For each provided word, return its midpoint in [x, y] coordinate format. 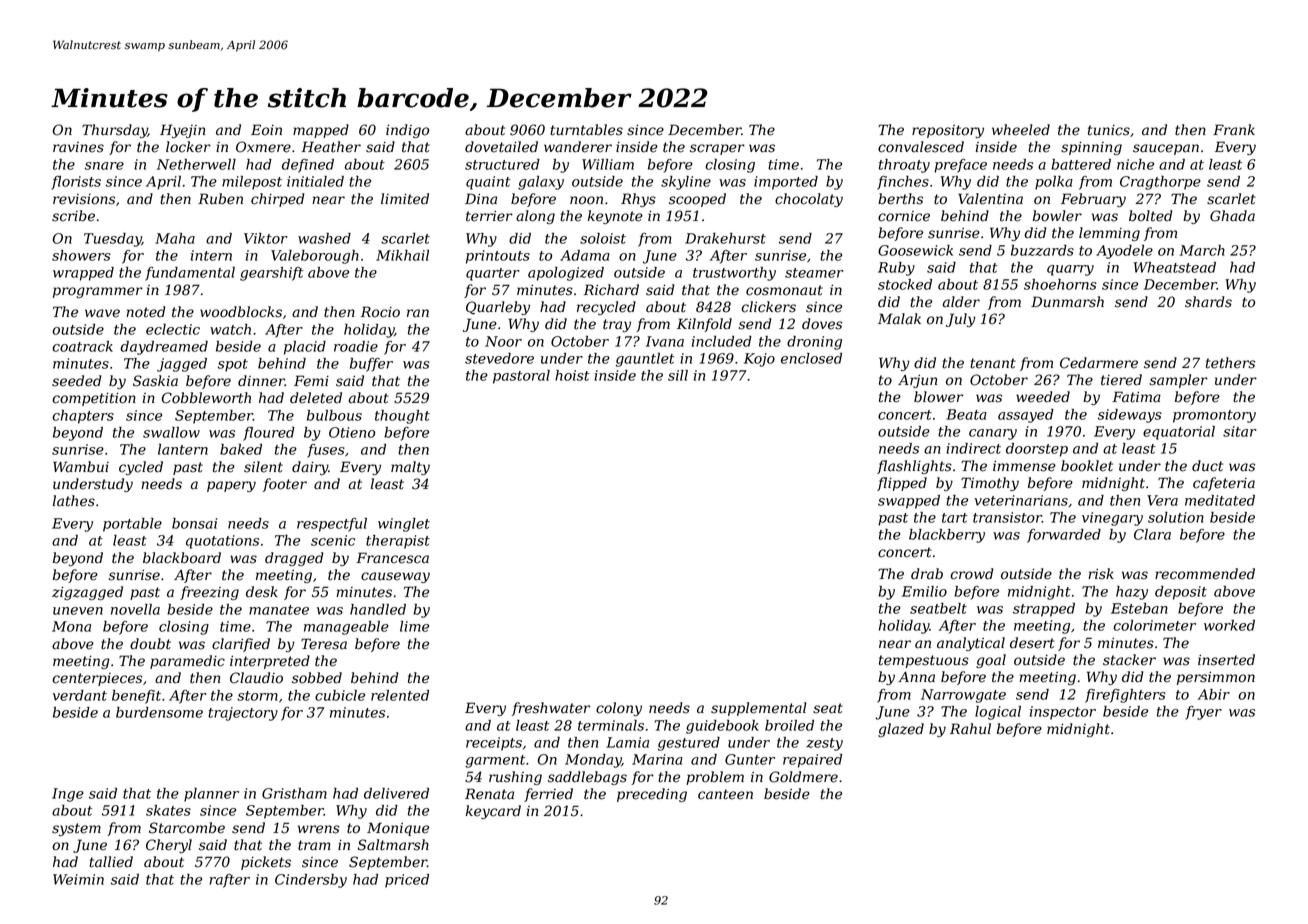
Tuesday [113, 240]
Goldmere [803, 777]
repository [948, 131]
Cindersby [311, 881]
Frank [1234, 130]
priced [407, 881]
